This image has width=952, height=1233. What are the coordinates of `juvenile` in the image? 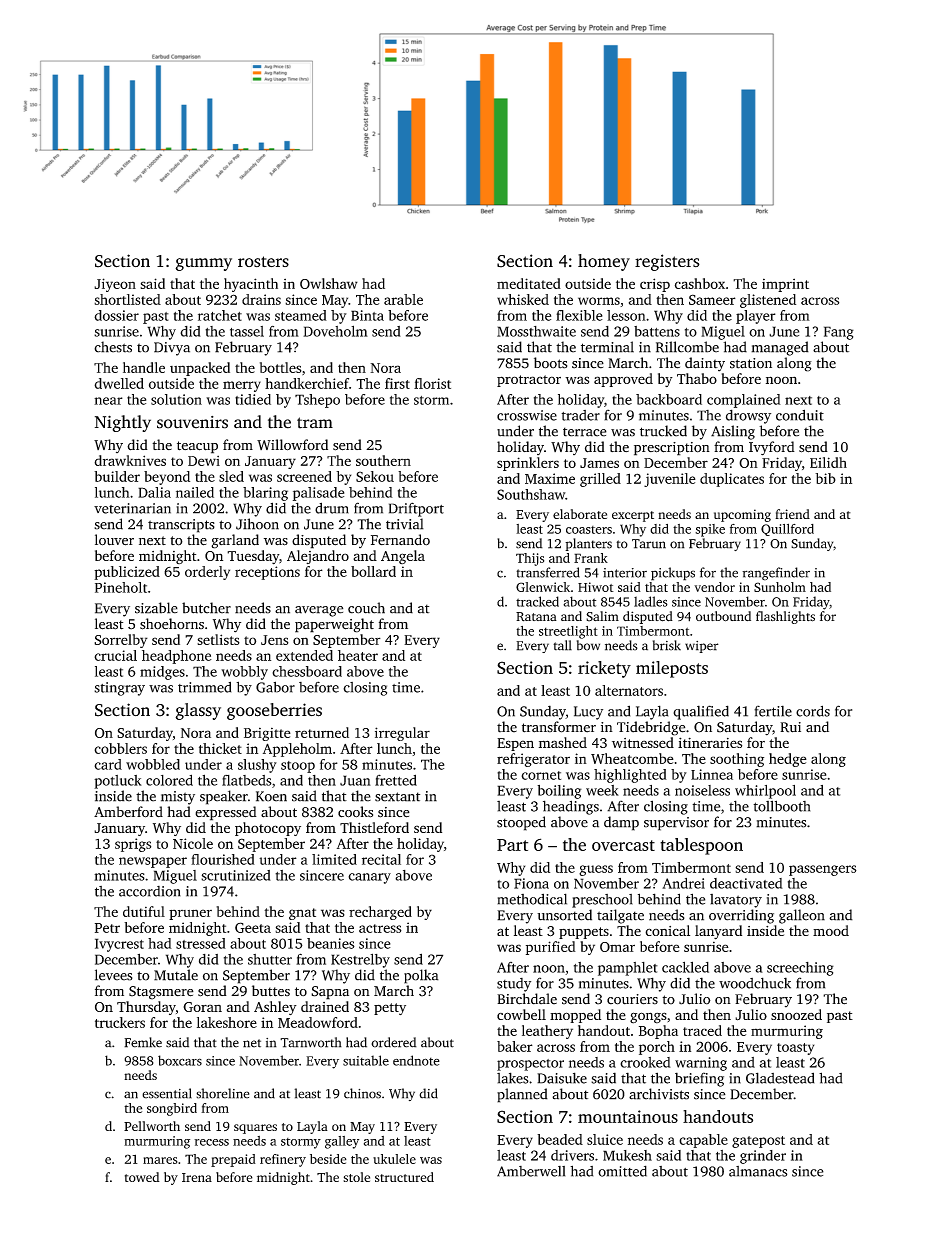 It's located at (670, 480).
